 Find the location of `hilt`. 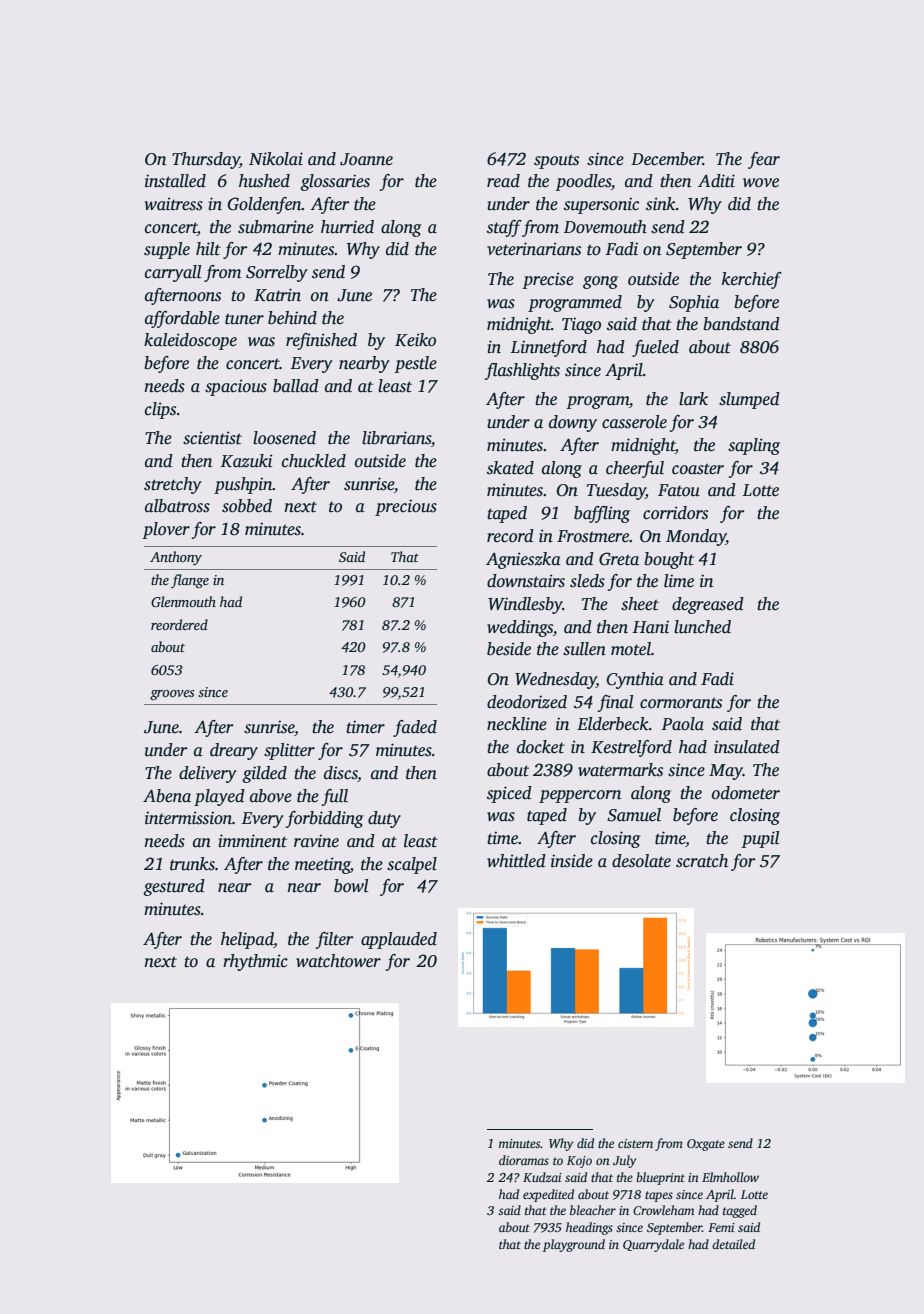

hilt is located at coordinates (208, 249).
